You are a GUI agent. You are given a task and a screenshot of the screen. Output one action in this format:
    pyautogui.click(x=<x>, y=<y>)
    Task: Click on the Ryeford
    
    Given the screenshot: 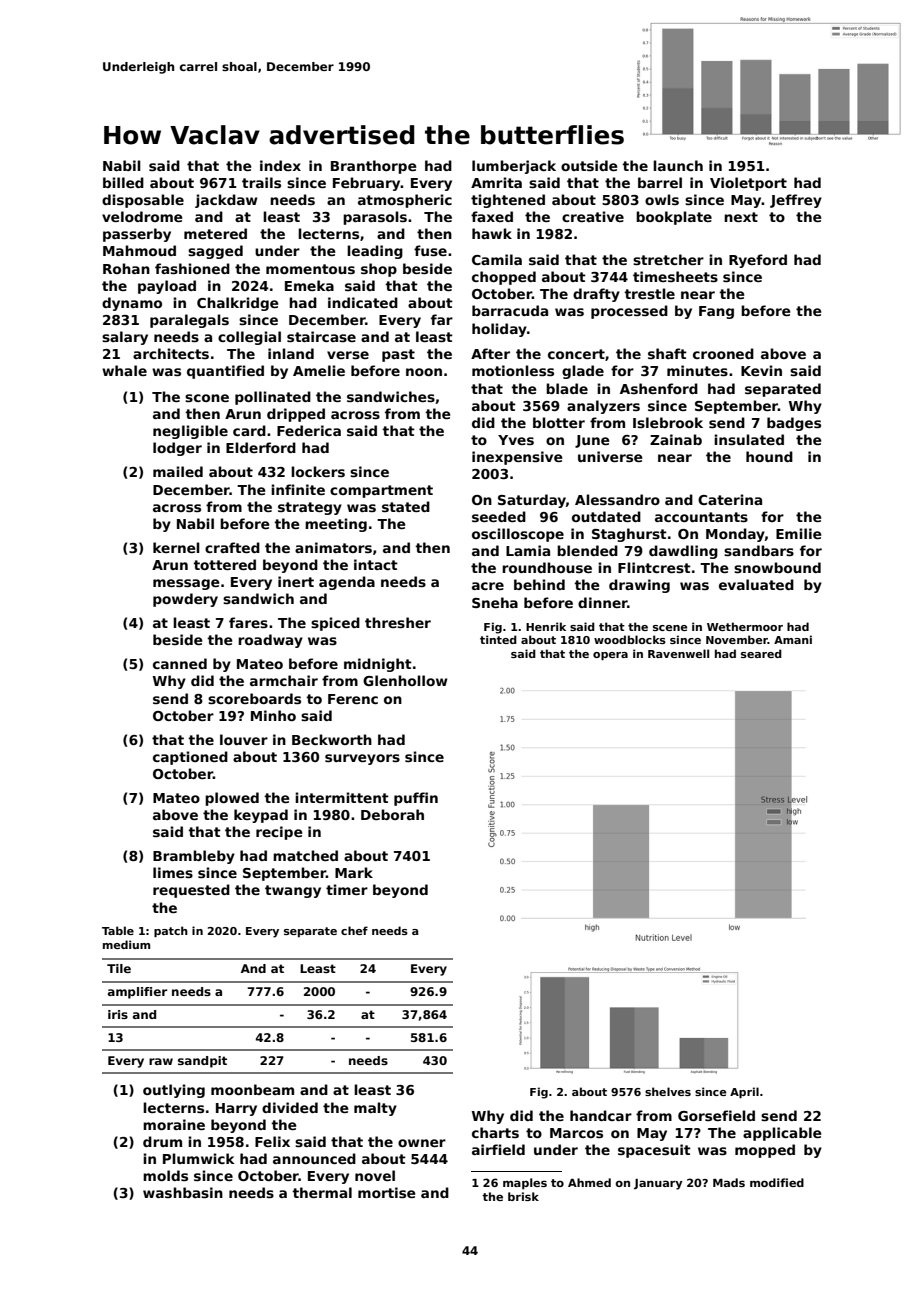 What is the action you would take?
    pyautogui.click(x=758, y=261)
